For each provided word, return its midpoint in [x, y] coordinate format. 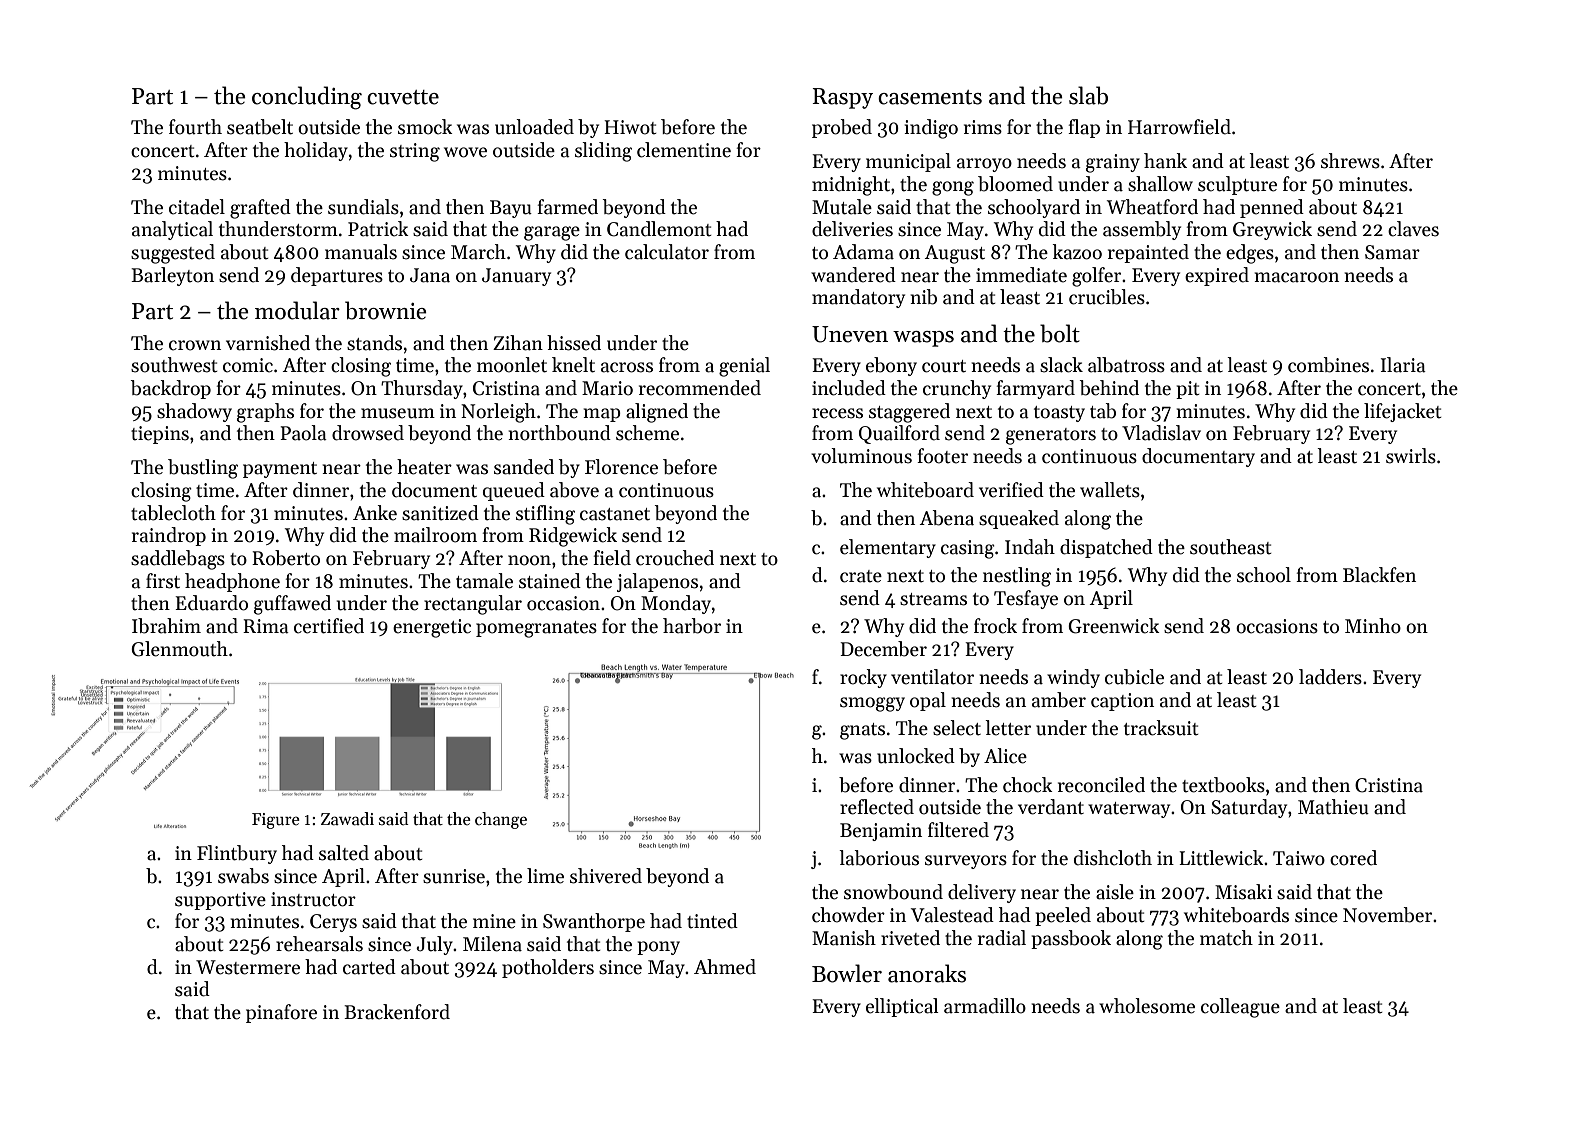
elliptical [902, 1007]
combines [1328, 365]
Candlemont [659, 229]
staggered [909, 413]
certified [329, 626]
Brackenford [397, 1012]
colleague [1240, 1008]
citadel [197, 207]
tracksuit [1161, 728]
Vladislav [1161, 433]
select [957, 728]
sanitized [440, 513]
